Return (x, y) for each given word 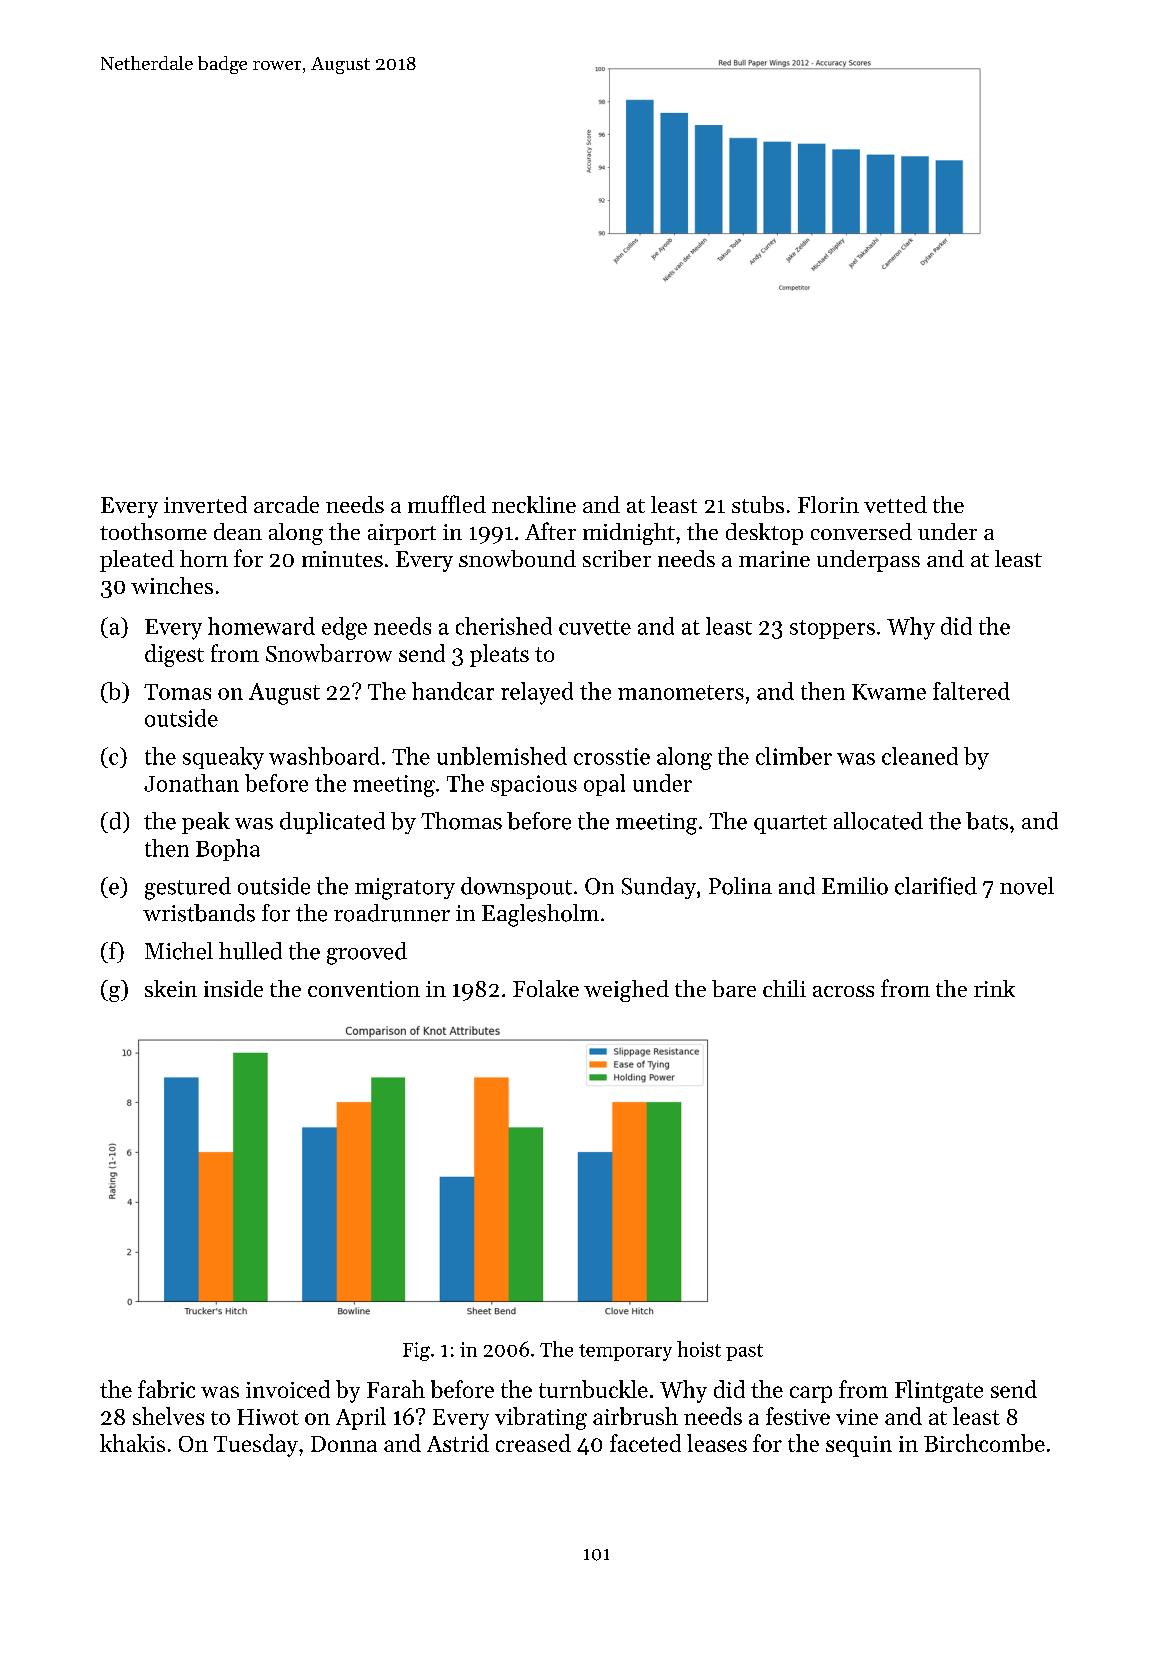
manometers (681, 692)
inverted (205, 504)
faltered (971, 691)
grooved (367, 953)
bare (734, 988)
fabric (166, 1389)
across (843, 991)
